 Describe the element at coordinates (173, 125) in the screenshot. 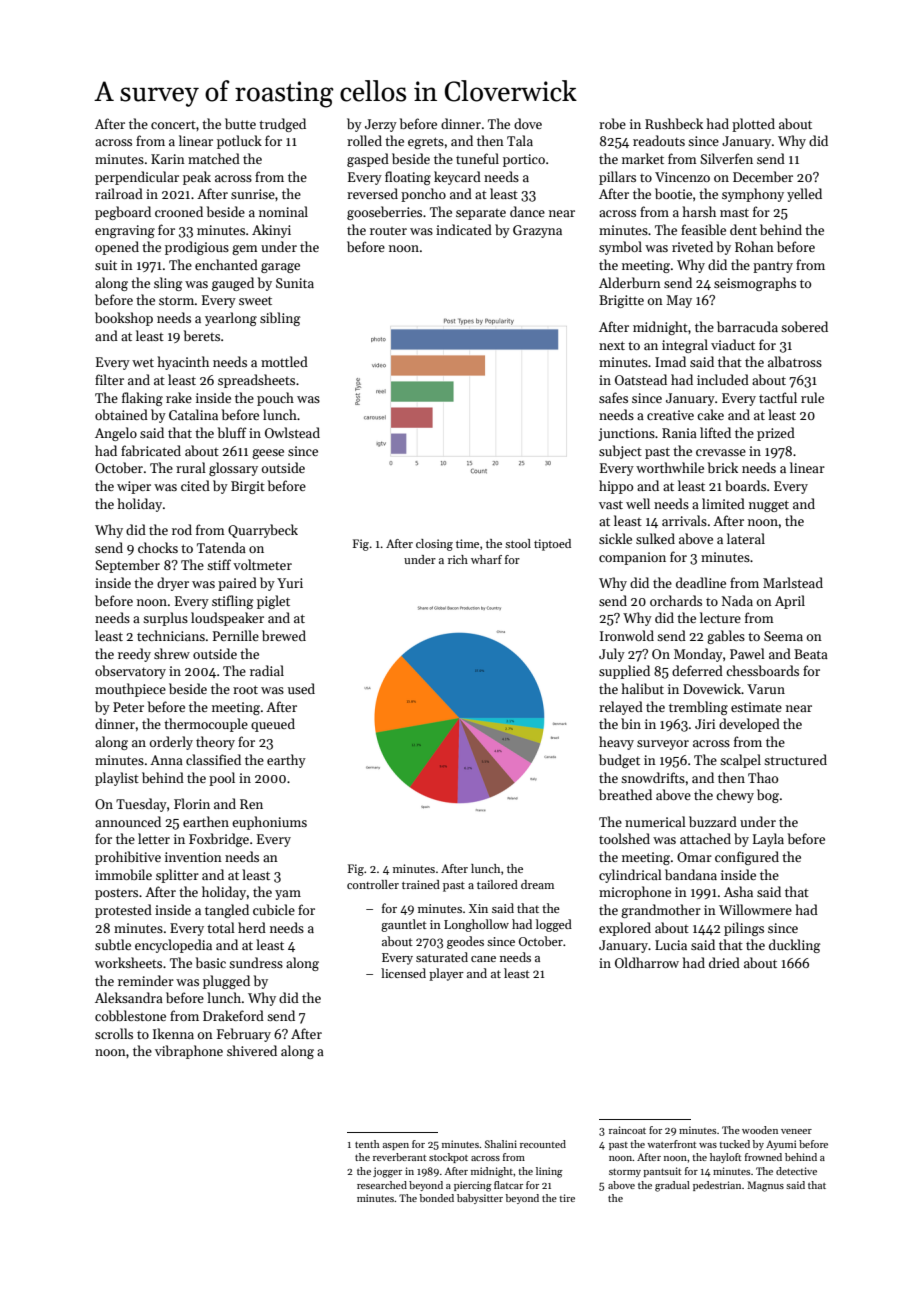

I see `concert` at that location.
